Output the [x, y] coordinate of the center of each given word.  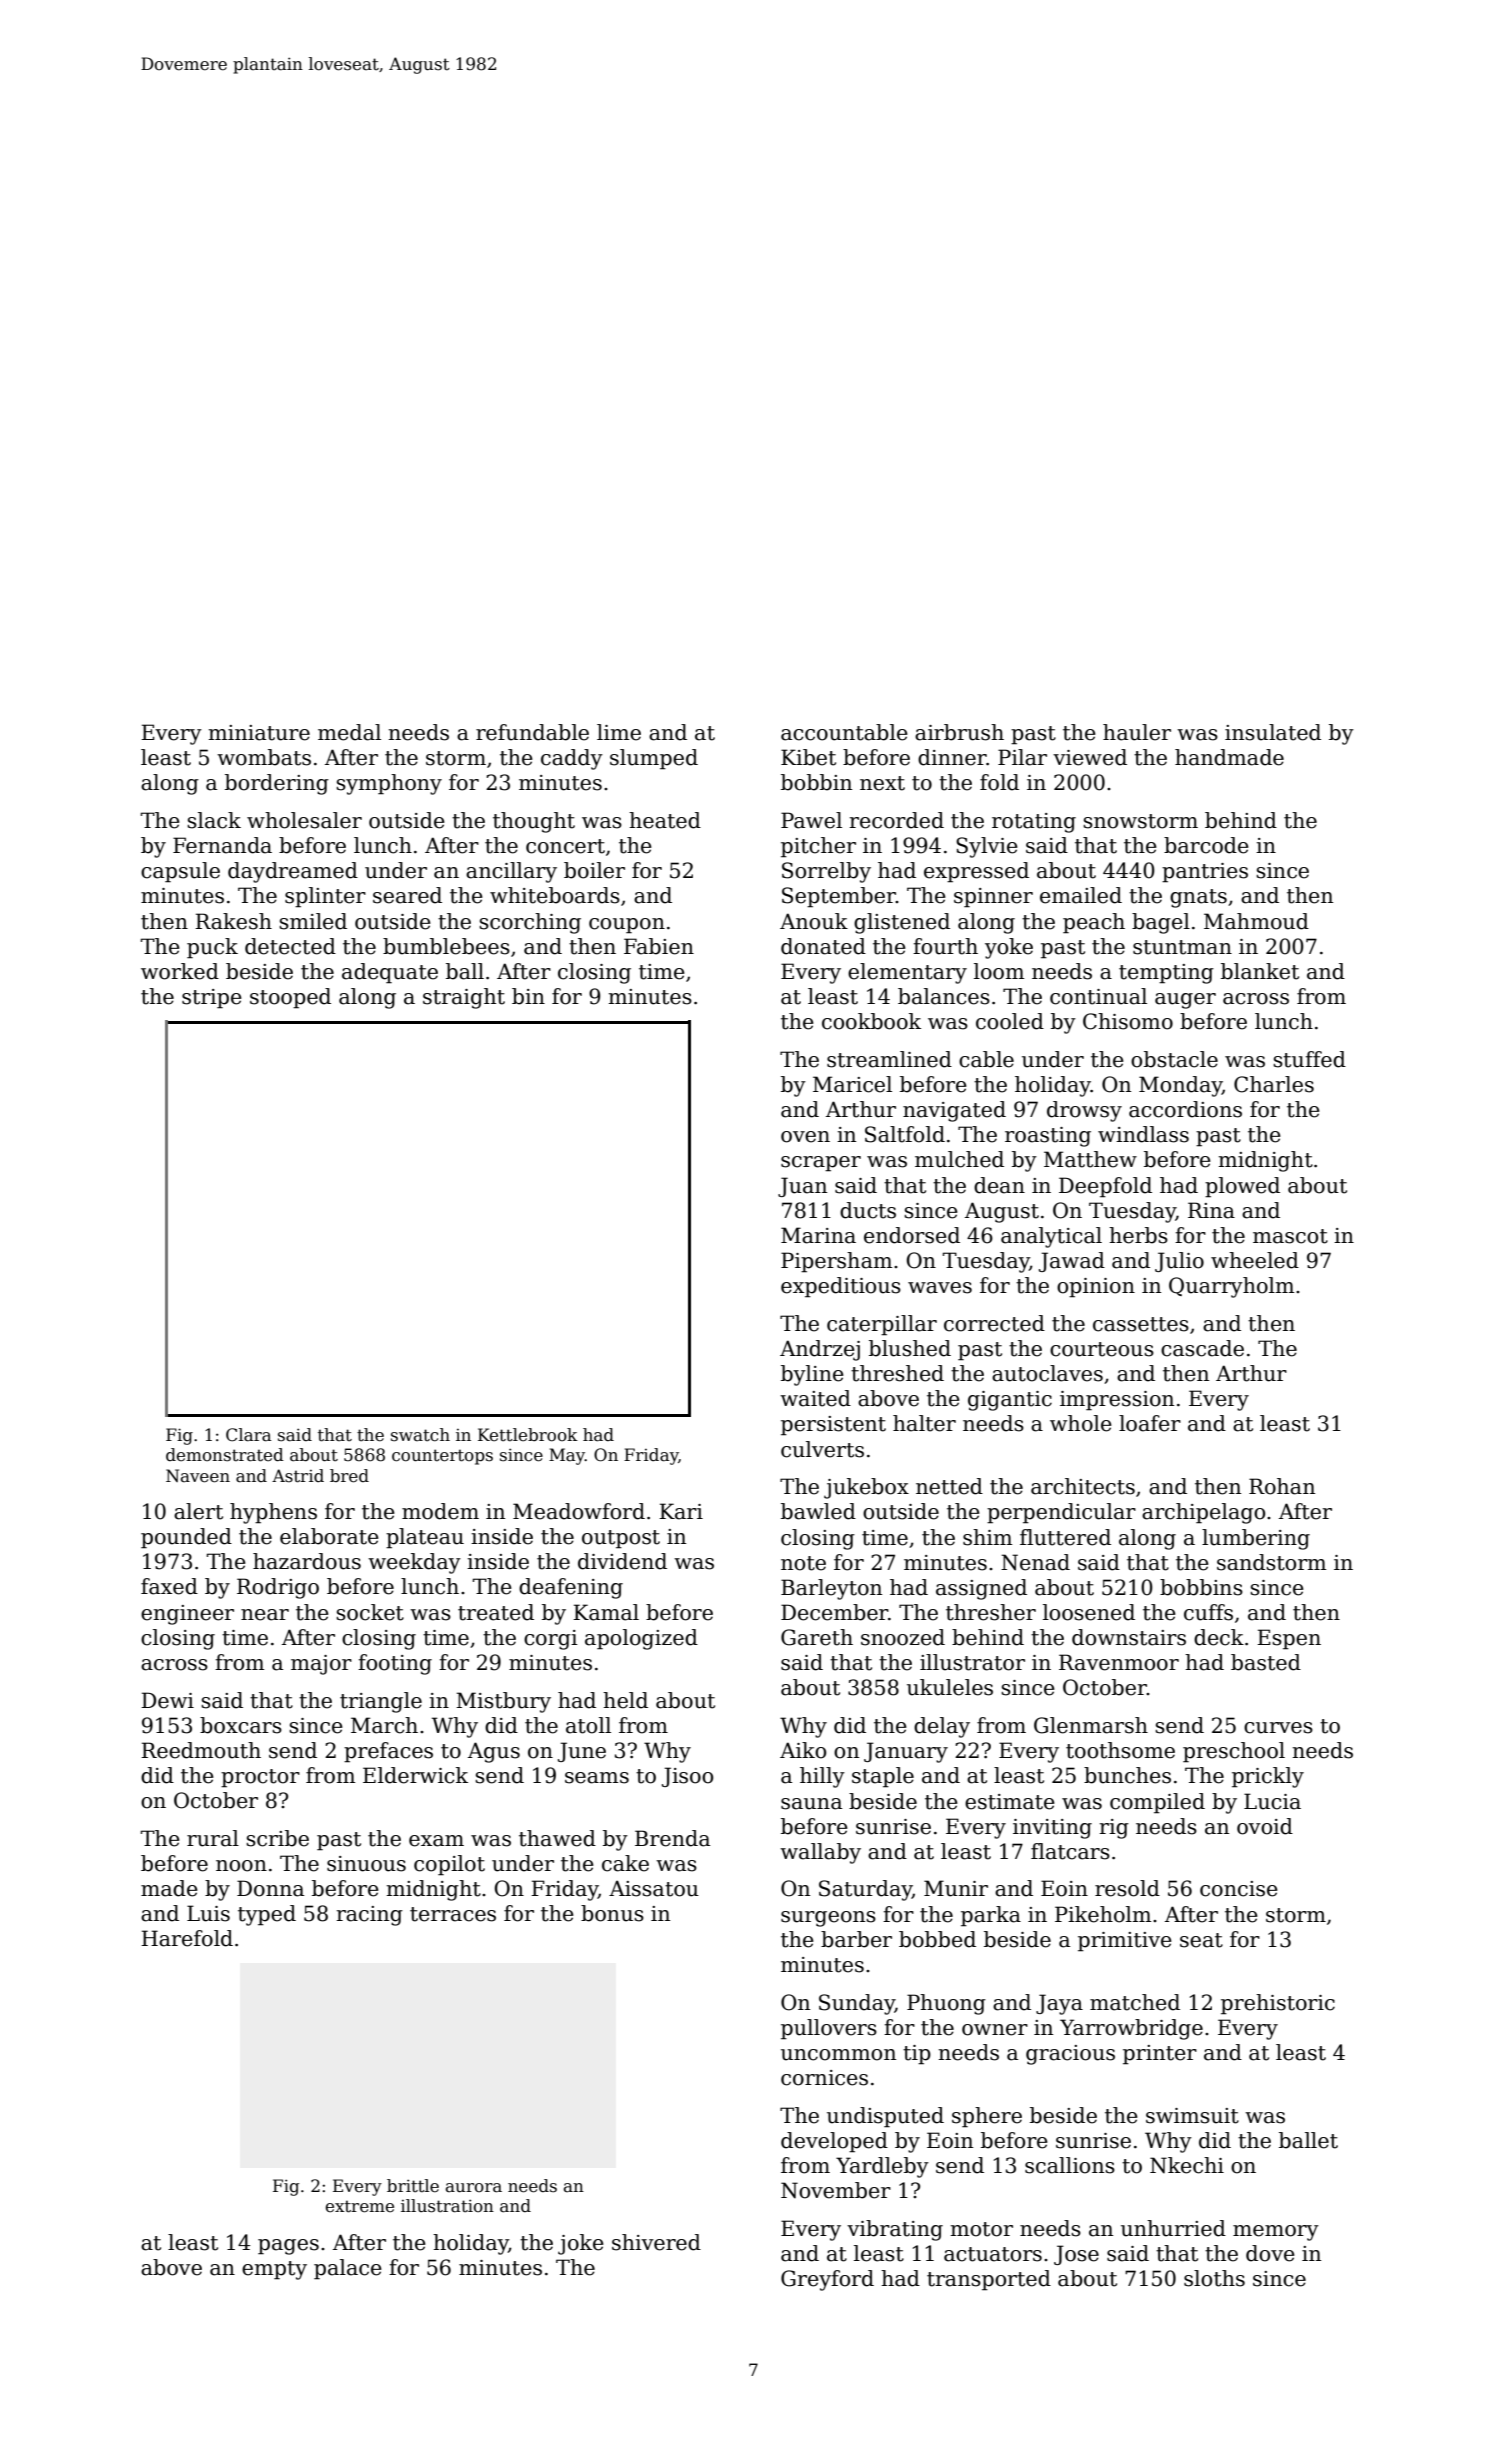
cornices [824, 2078]
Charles [1274, 1084]
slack [214, 820]
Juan [802, 1187]
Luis [208, 1913]
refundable [532, 732]
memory [1276, 2233]
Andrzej [820, 1350]
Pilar [1022, 757]
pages [288, 2247]
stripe [212, 999]
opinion [1096, 1288]
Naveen [198, 1476]
